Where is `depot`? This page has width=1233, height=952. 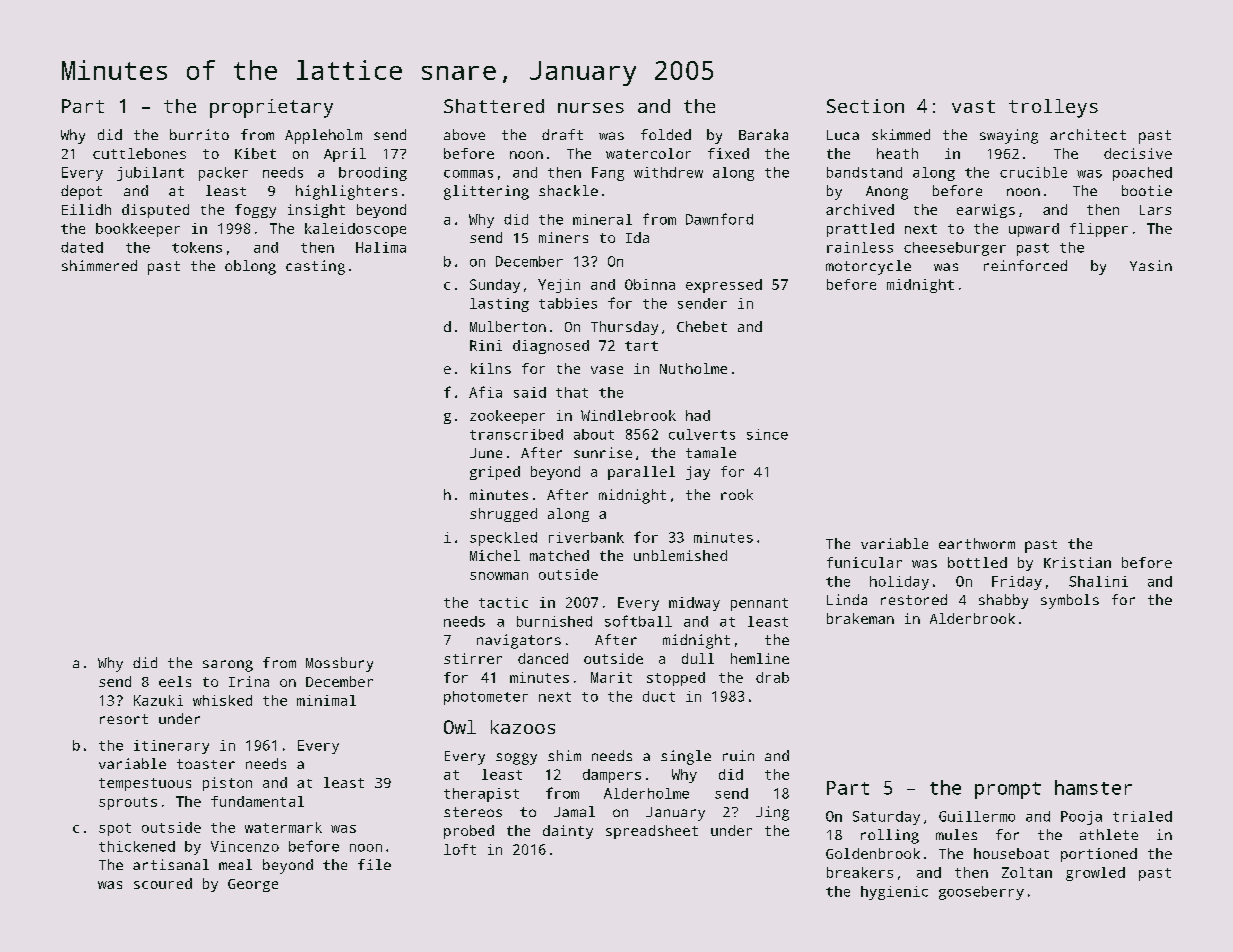 depot is located at coordinates (81, 192).
